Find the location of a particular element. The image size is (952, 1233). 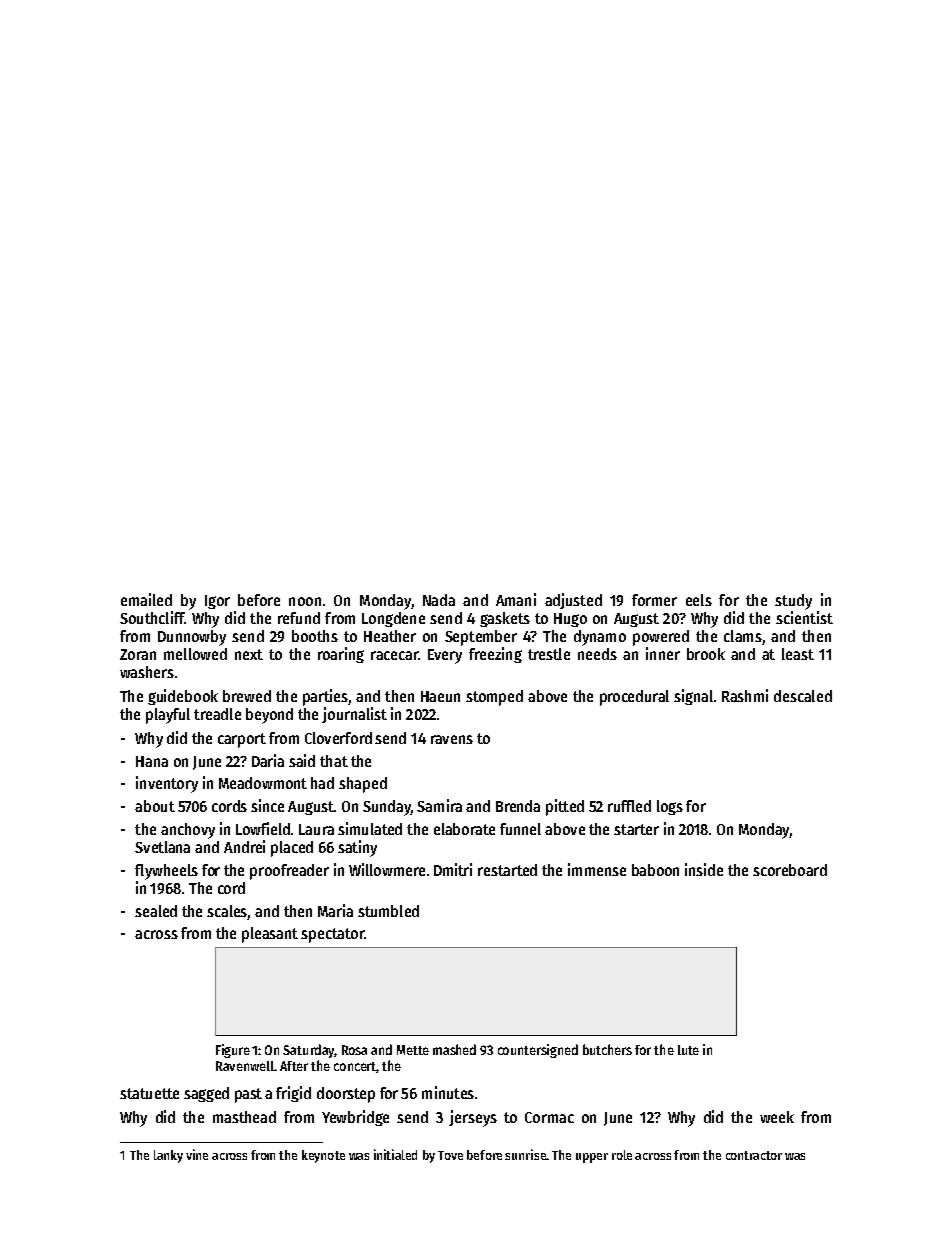

initialed is located at coordinates (395, 1154).
